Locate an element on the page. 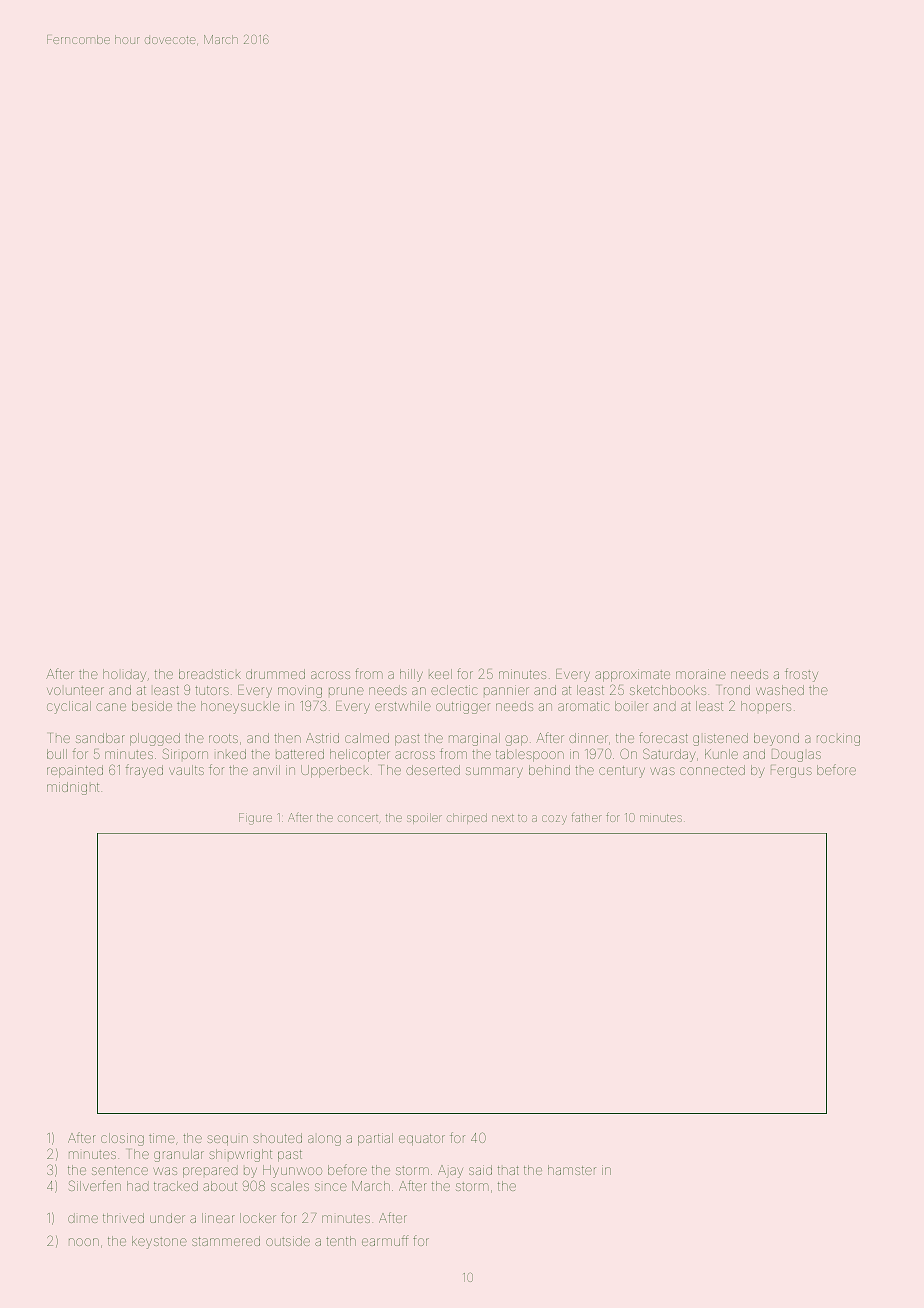  Astrid is located at coordinates (322, 738).
